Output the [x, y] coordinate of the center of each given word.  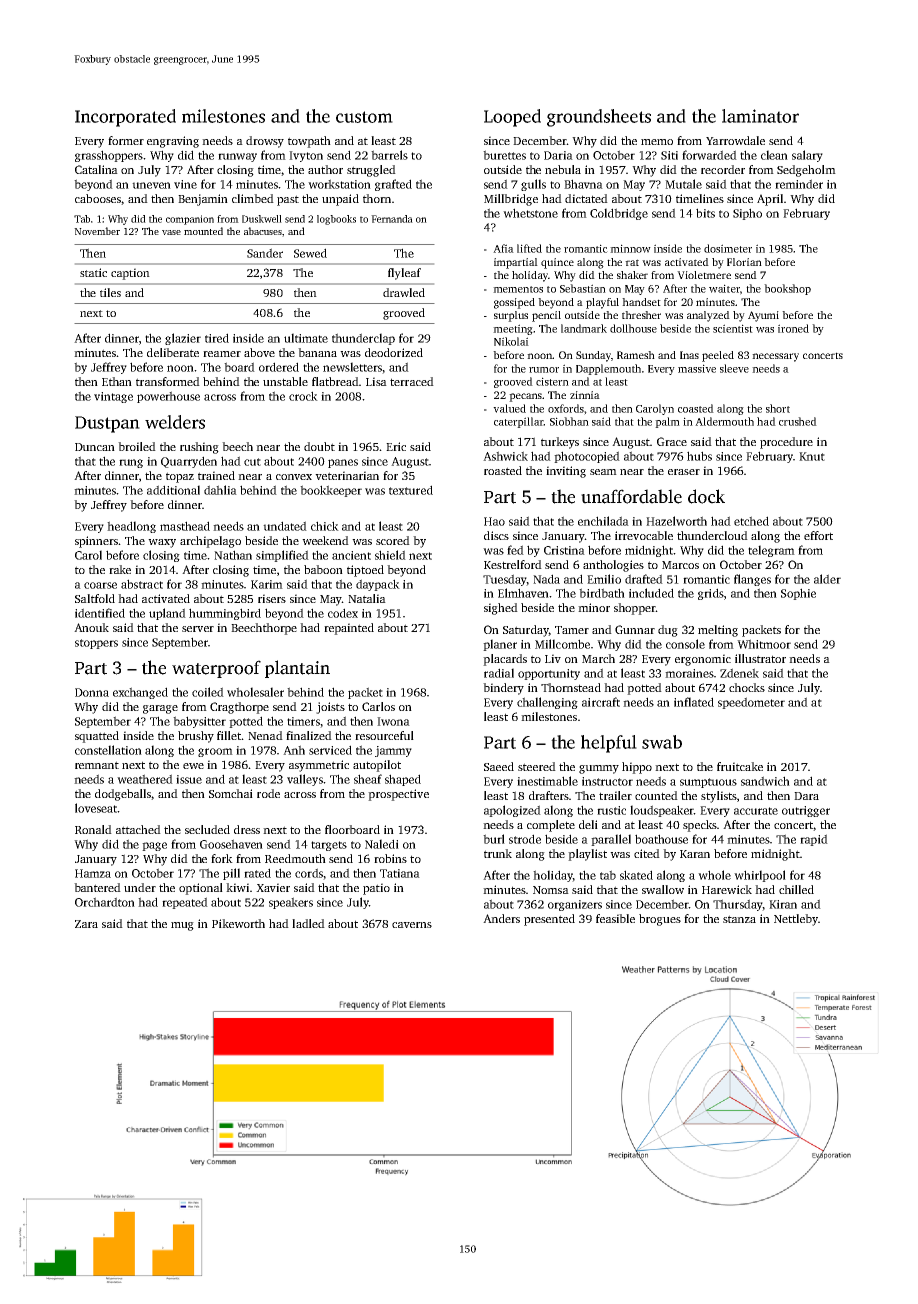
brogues [660, 920]
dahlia [220, 490]
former [126, 140]
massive [697, 368]
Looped [512, 118]
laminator [760, 116]
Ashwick [505, 456]
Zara [86, 924]
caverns [412, 925]
